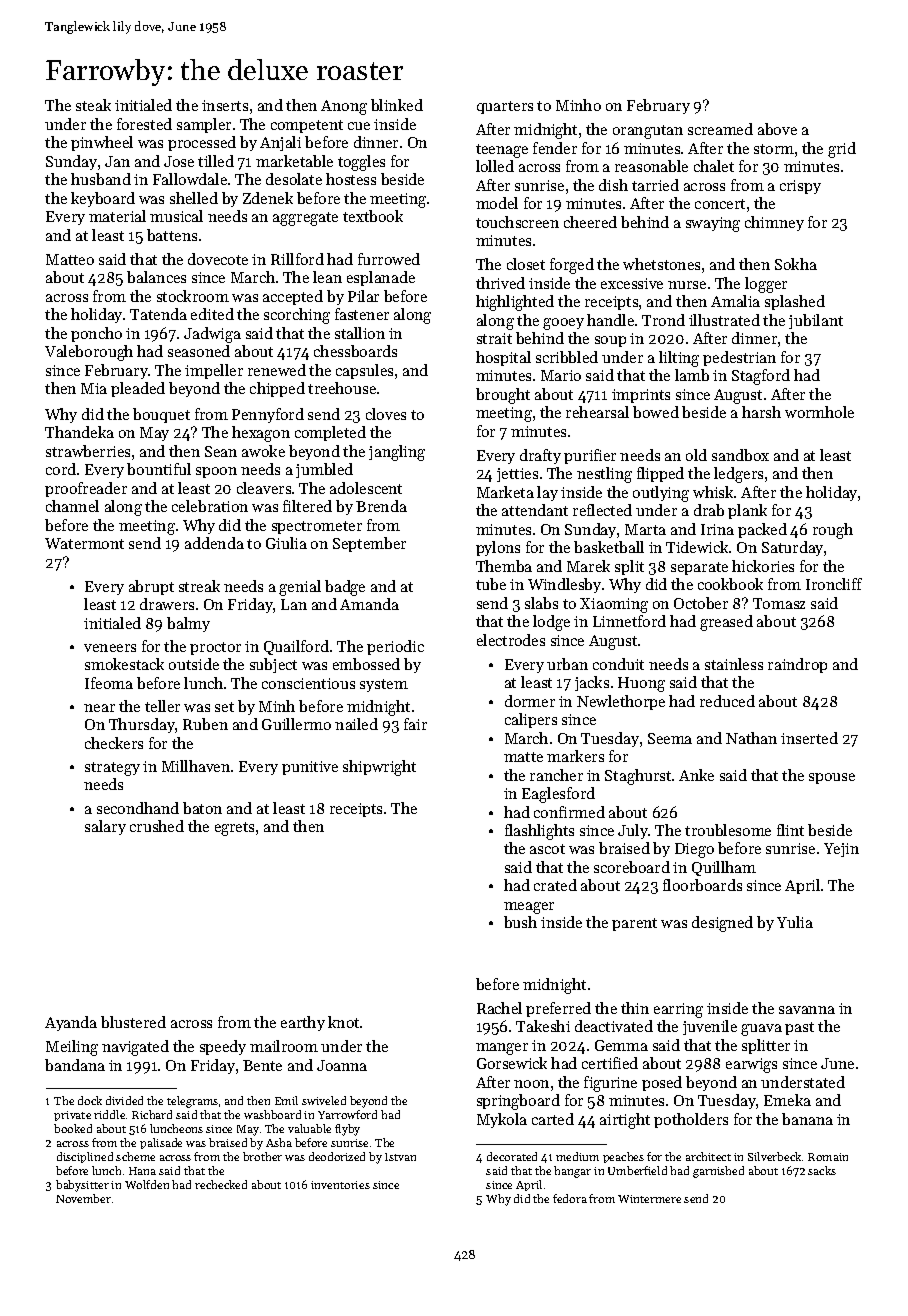 The image size is (908, 1316). What do you see at coordinates (96, 334) in the screenshot?
I see `poncho` at bounding box center [96, 334].
